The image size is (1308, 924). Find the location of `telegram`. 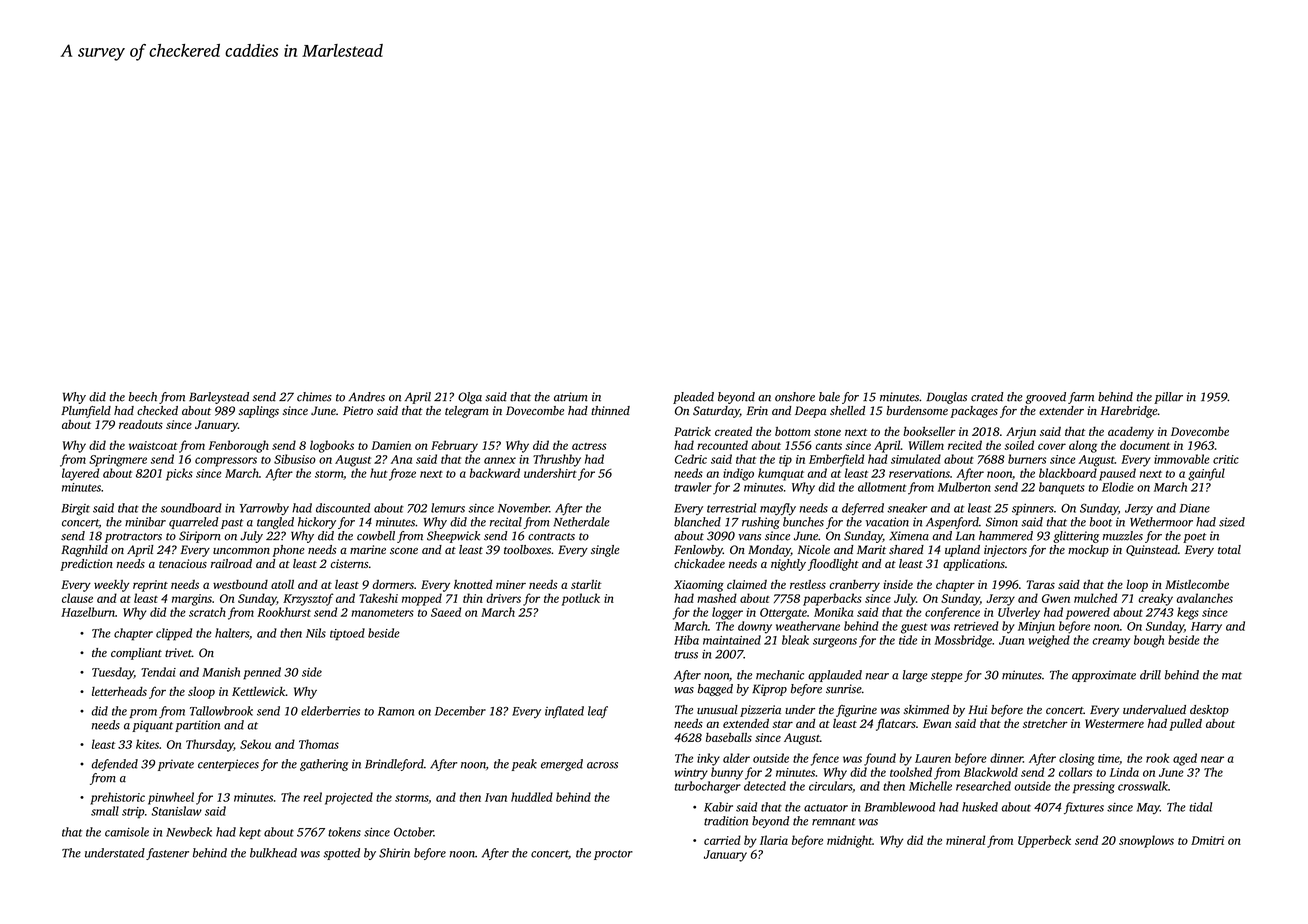

telegram is located at coordinates (467, 412).
